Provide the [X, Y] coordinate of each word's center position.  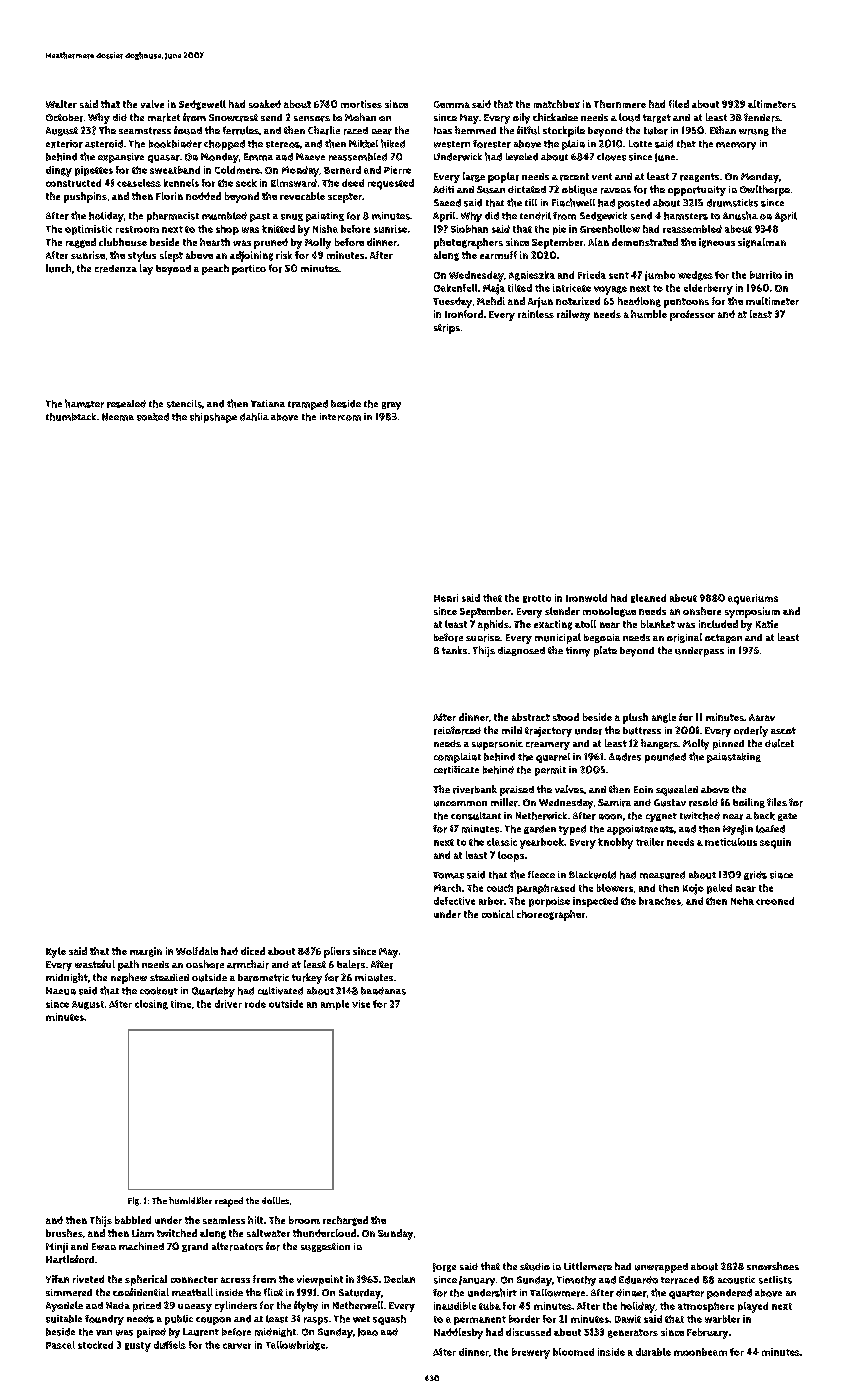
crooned [775, 901]
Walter [61, 104]
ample [335, 1005]
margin [146, 952]
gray [391, 406]
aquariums [753, 599]
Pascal [60, 1345]
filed [679, 104]
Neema [118, 417]
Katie [767, 624]
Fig [133, 1201]
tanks [454, 650]
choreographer [551, 915]
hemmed [475, 130]
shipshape [213, 418]
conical [498, 914]
